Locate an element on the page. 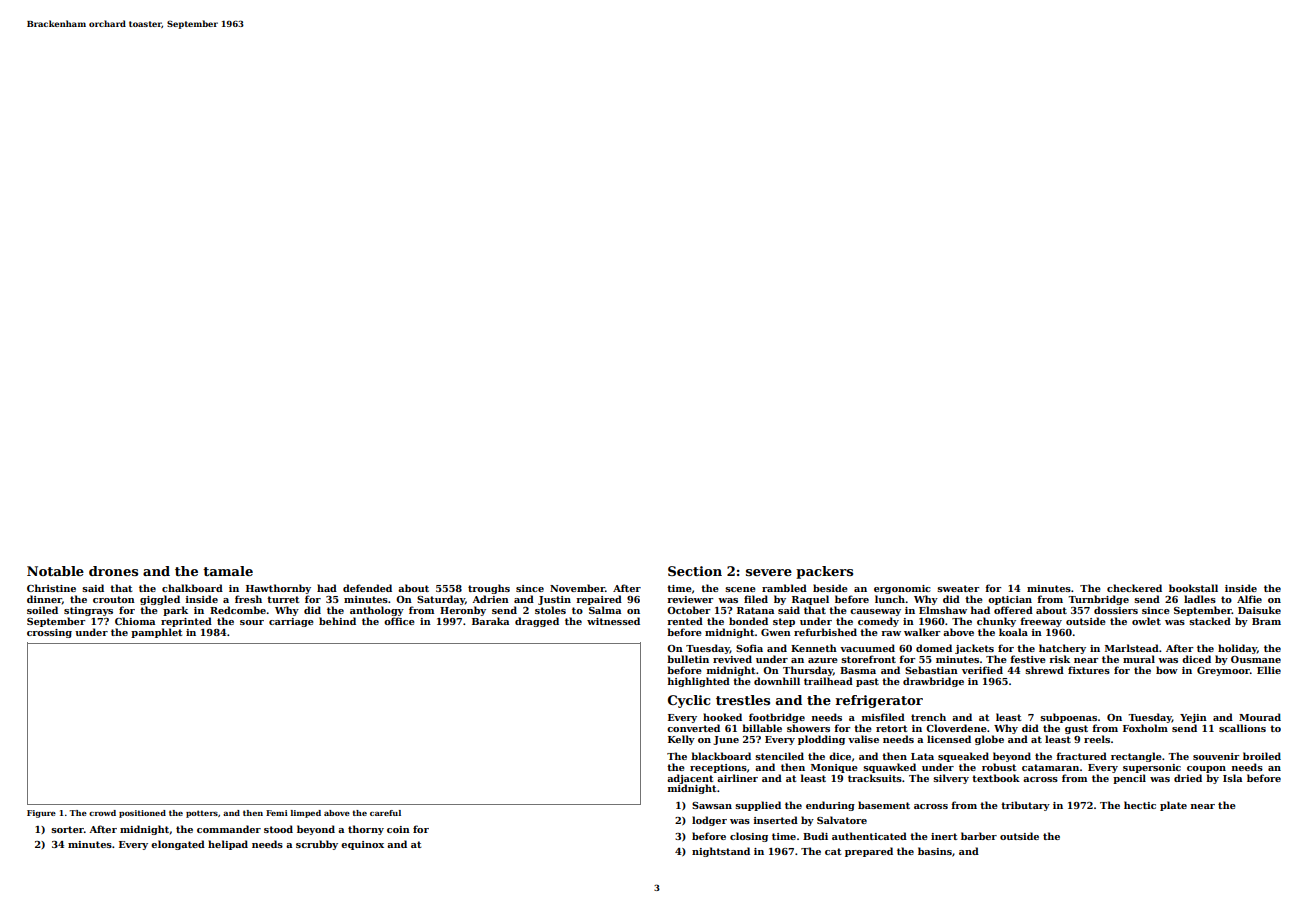 The image size is (1308, 924). packers is located at coordinates (824, 572).
